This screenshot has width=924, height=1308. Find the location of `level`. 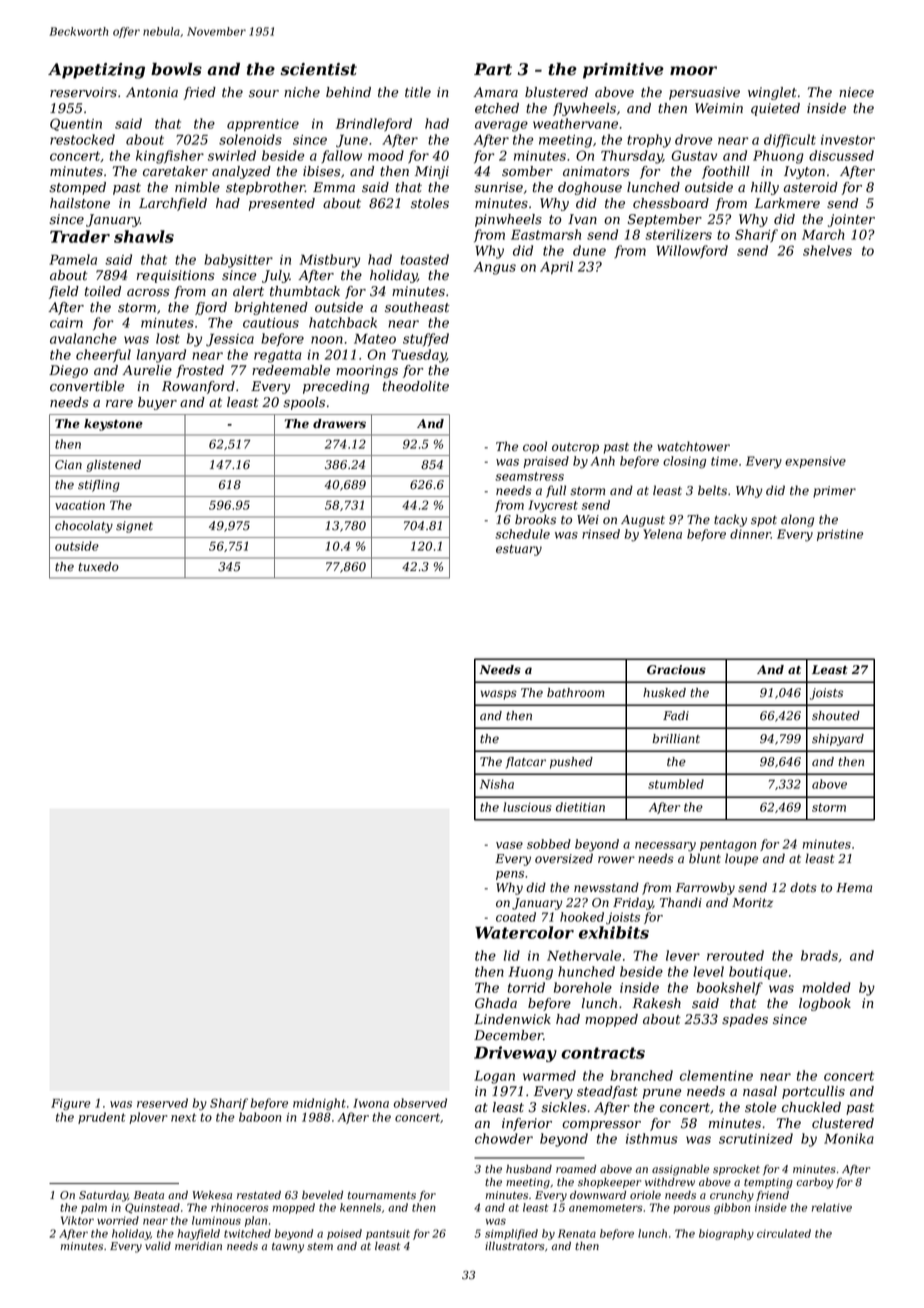

level is located at coordinates (708, 971).
